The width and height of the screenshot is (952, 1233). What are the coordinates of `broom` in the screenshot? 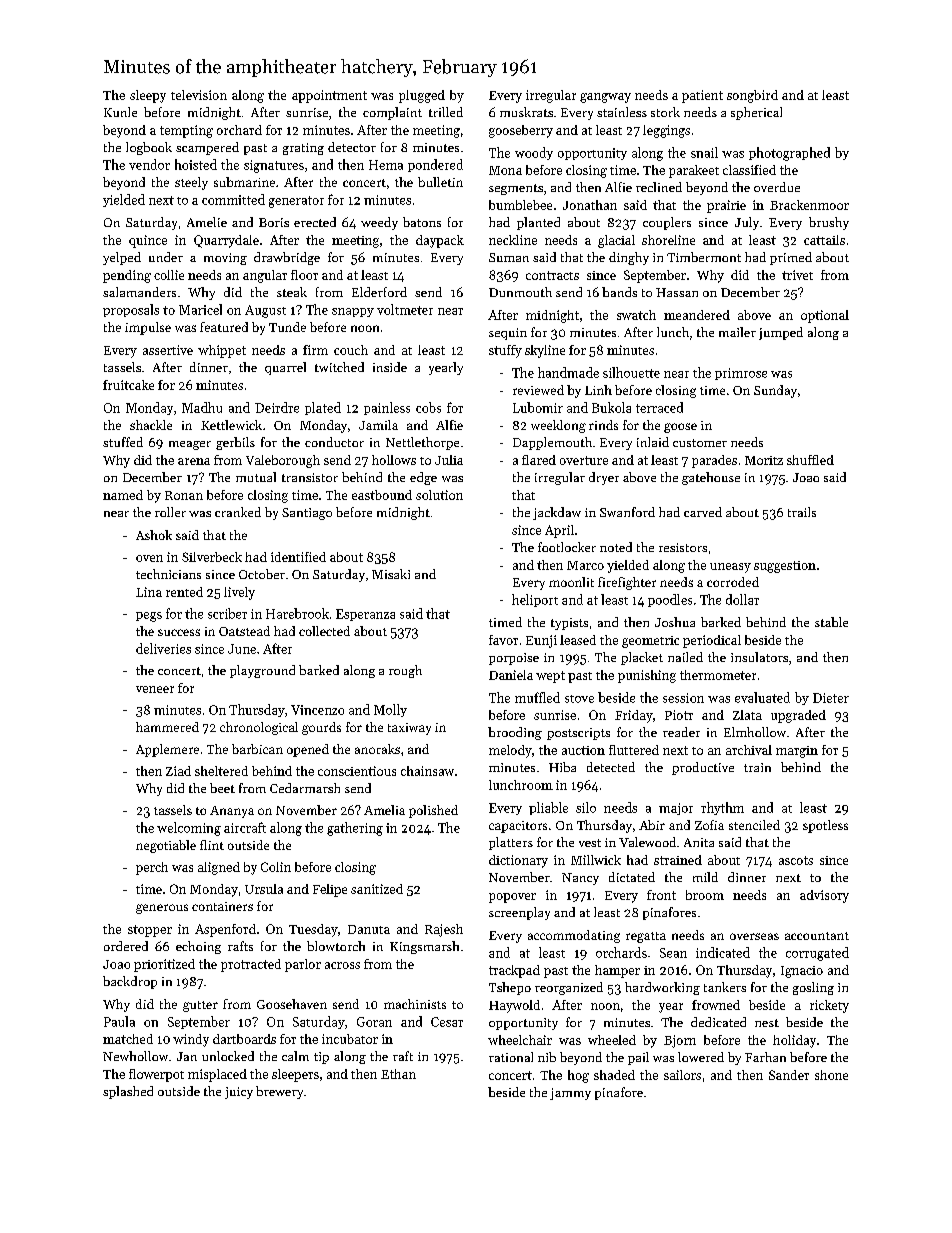 It's located at (705, 895).
